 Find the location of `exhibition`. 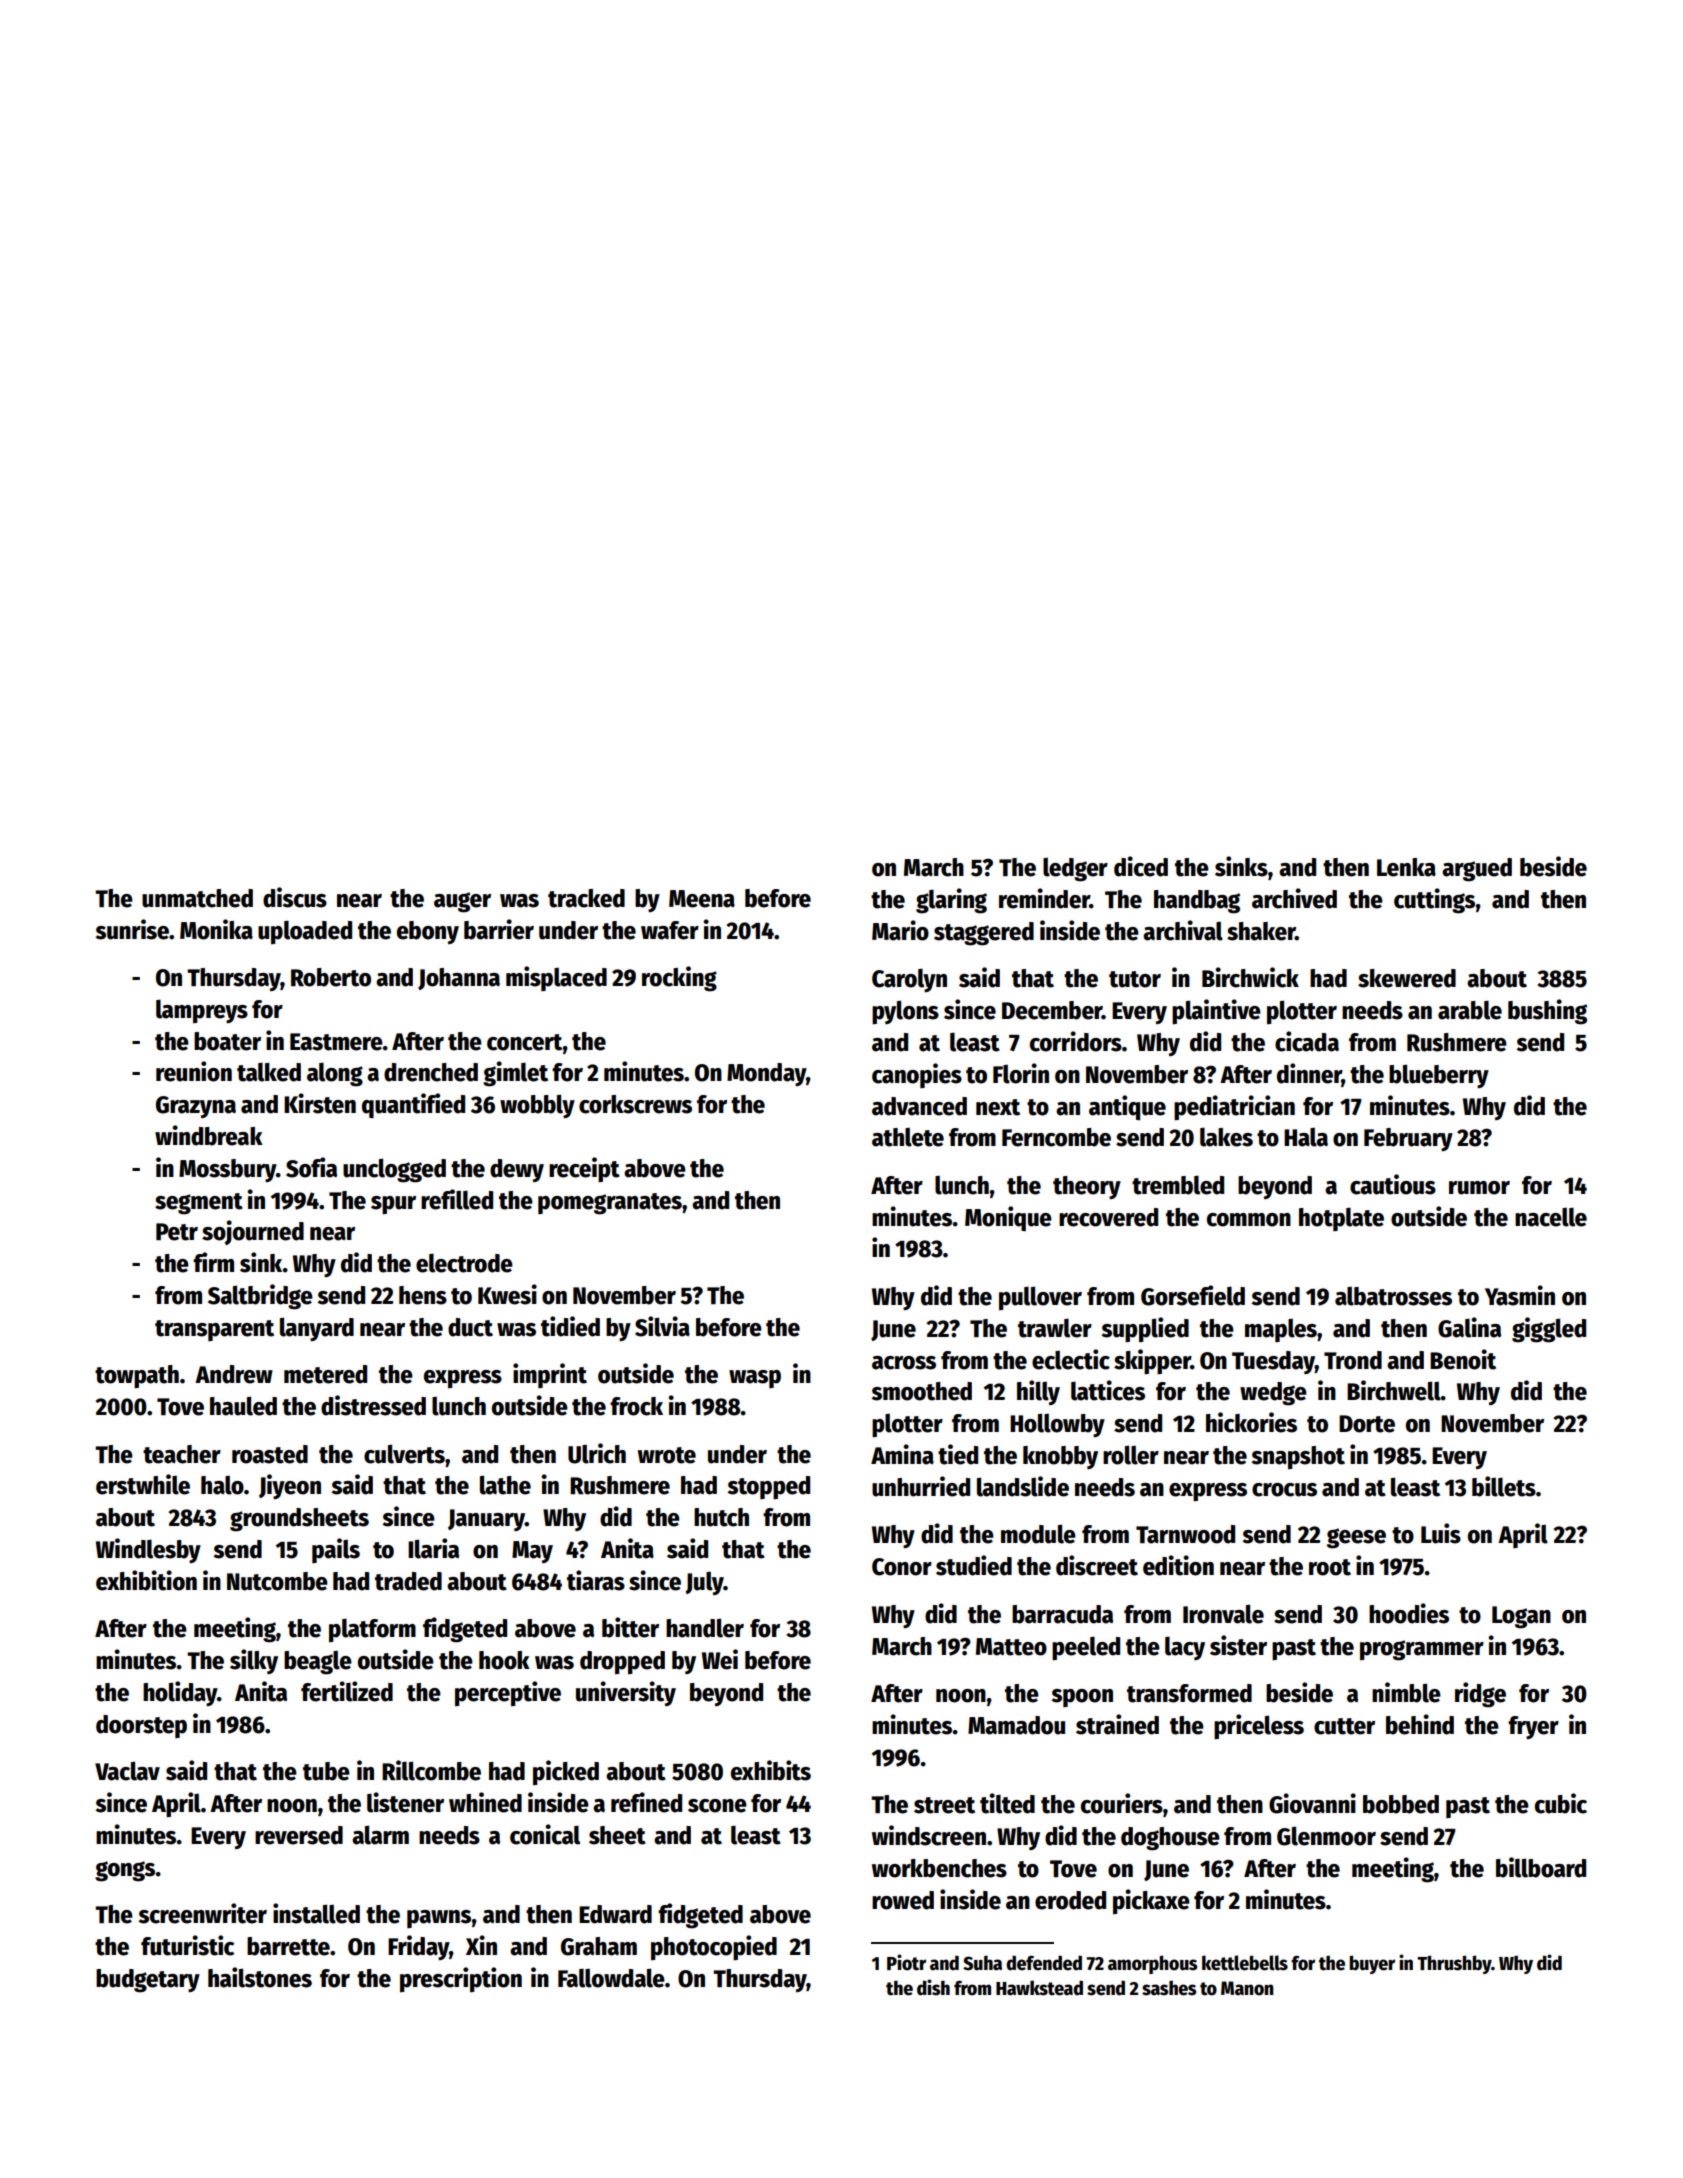

exhibition is located at coordinates (146, 1580).
